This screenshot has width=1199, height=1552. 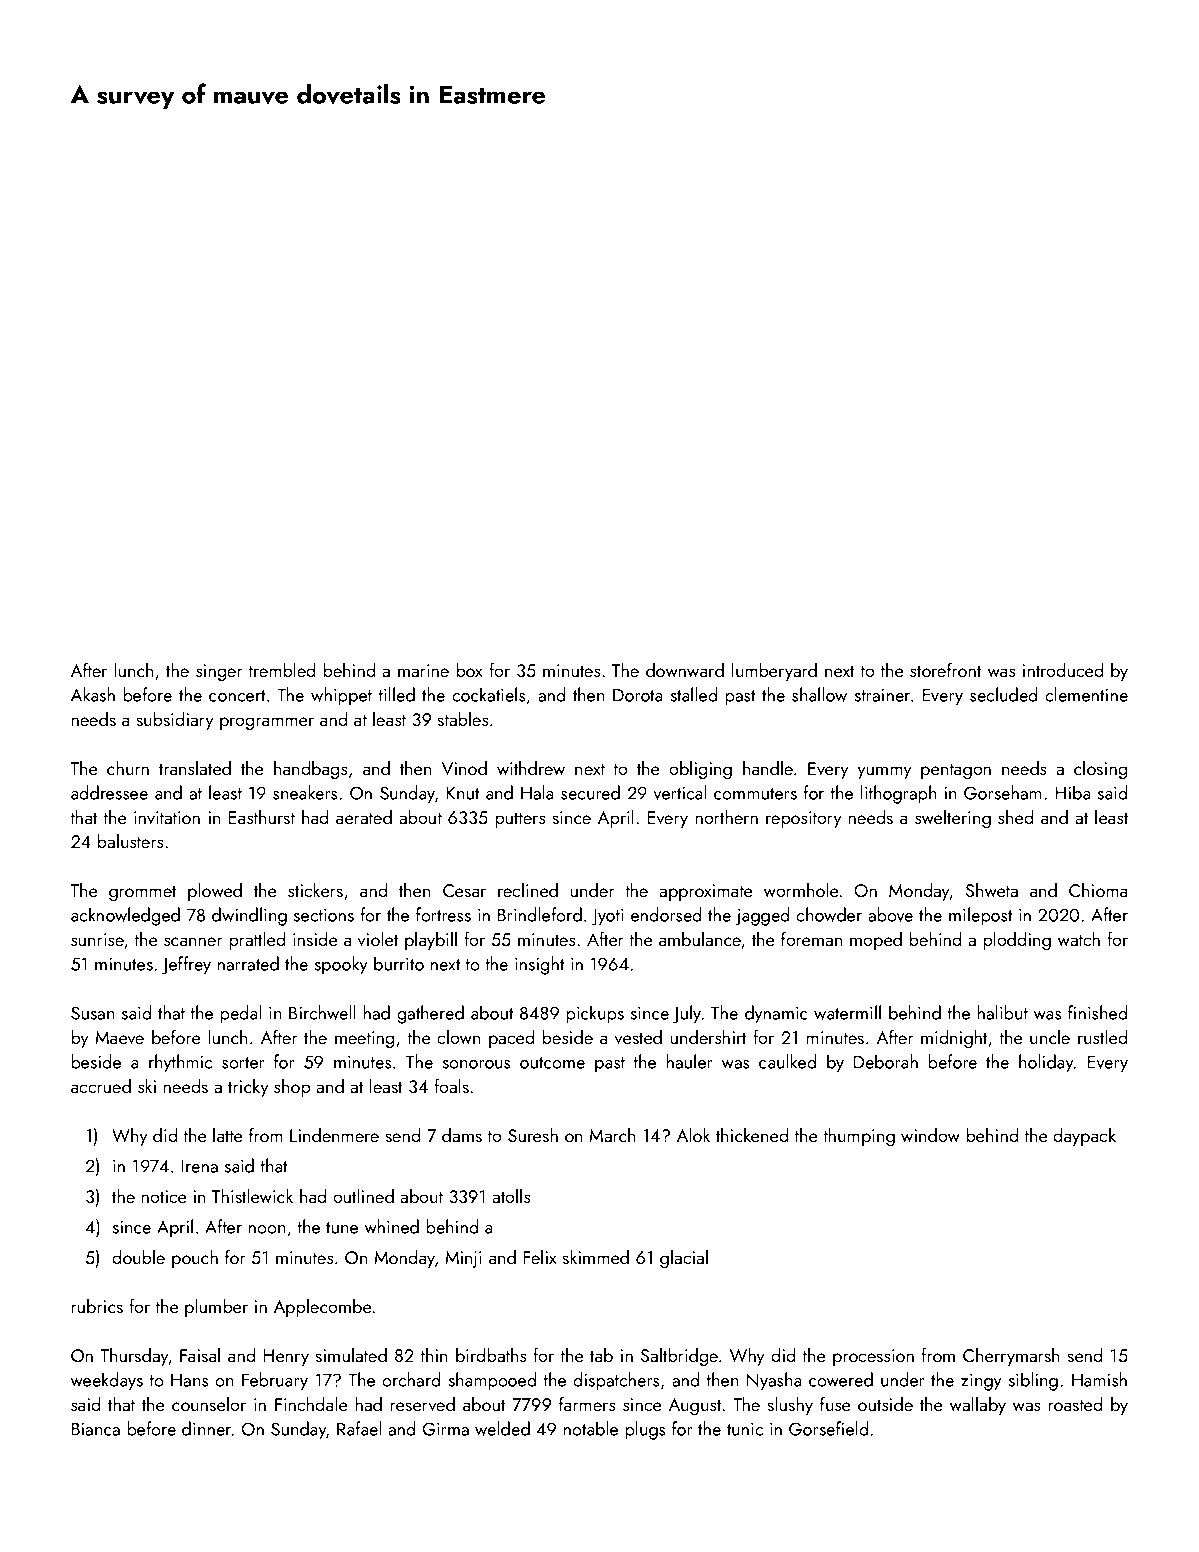 I want to click on dynamic, so click(x=776, y=1014).
